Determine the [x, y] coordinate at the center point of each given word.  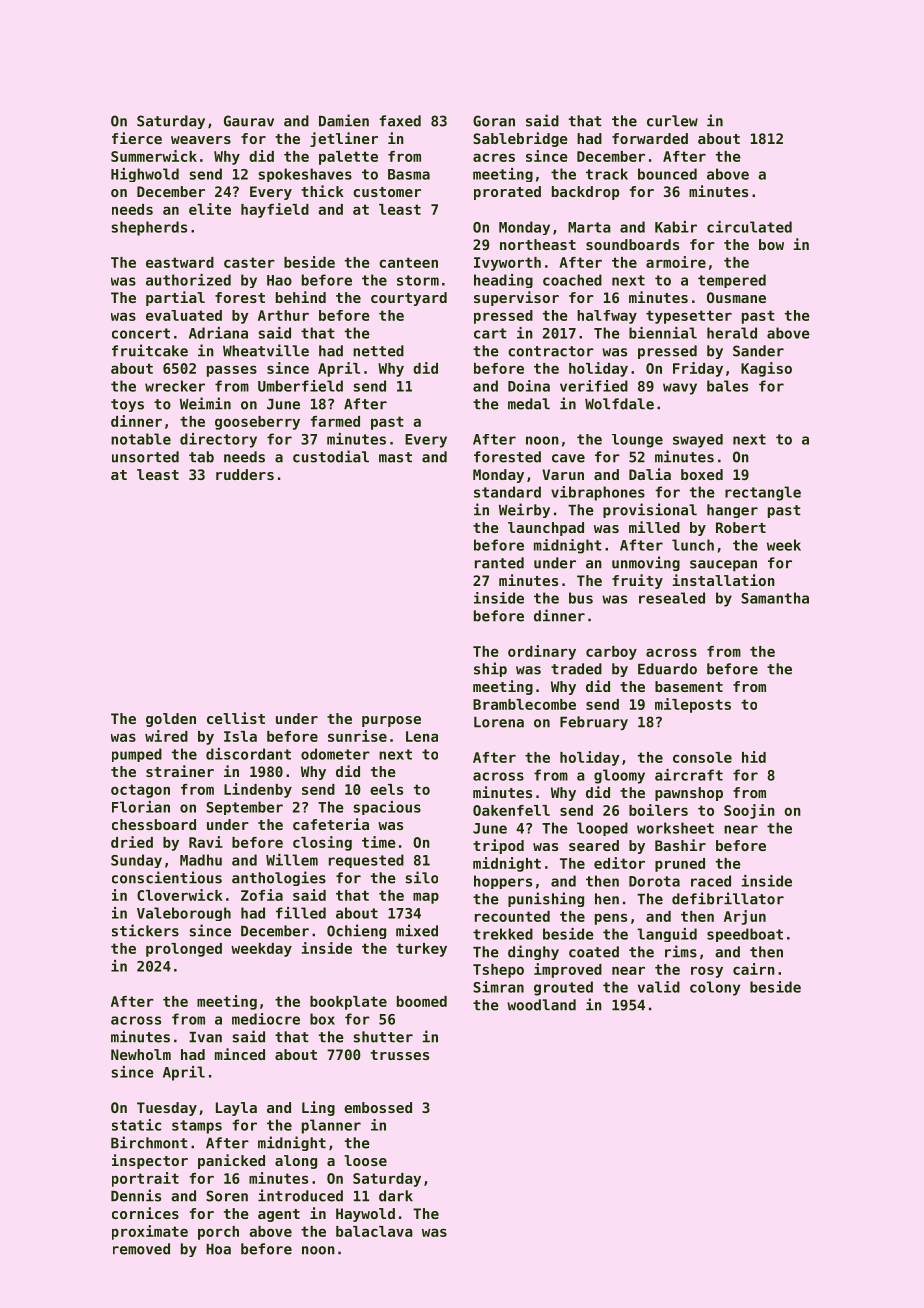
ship [490, 669]
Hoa [218, 1249]
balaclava [374, 1231]
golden [171, 720]
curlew [672, 121]
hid [754, 757]
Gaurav [249, 121]
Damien [344, 120]
